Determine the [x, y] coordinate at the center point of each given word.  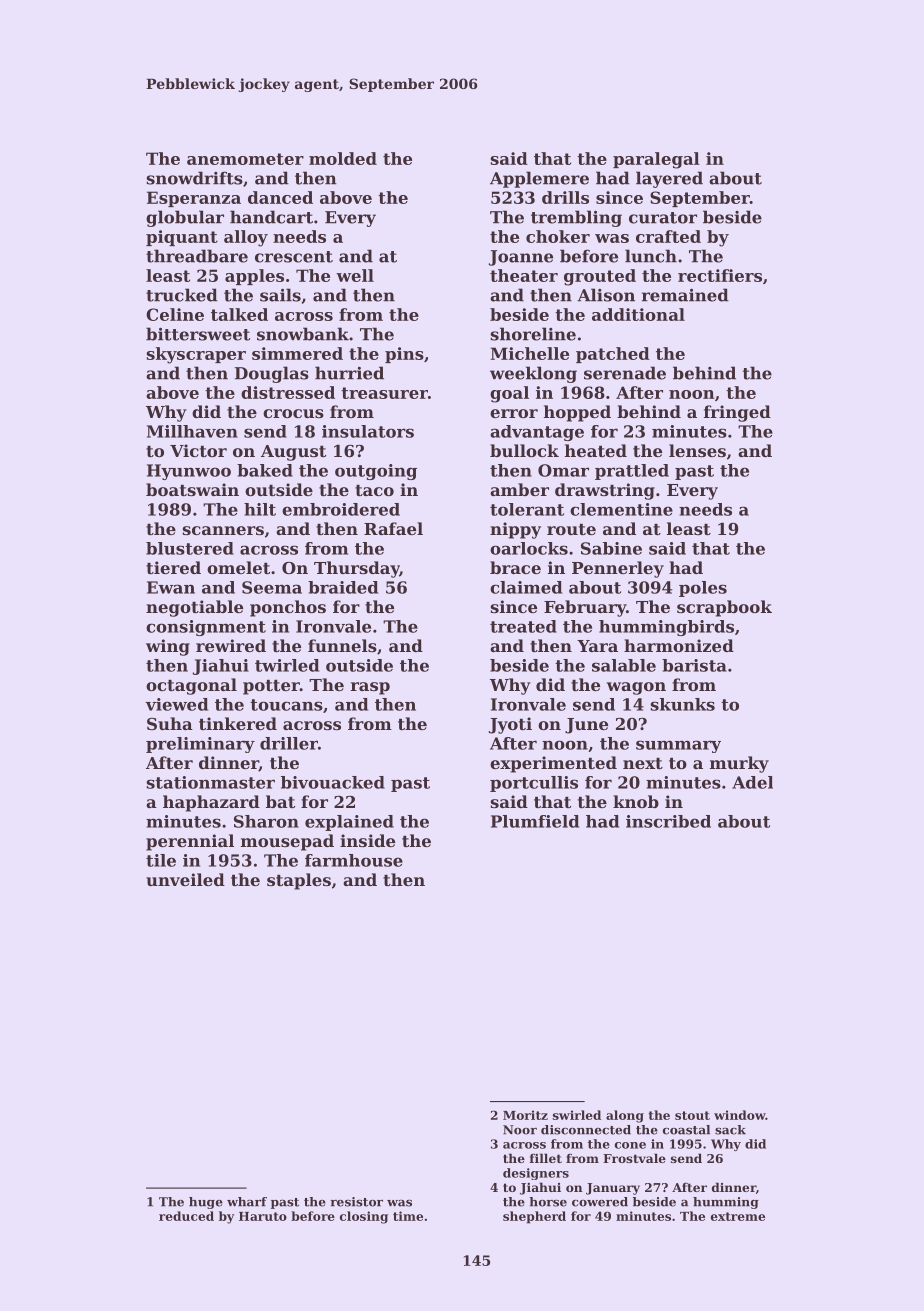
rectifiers [720, 275]
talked [239, 314]
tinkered [238, 723]
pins [404, 355]
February [585, 608]
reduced [186, 1216]
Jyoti [510, 725]
